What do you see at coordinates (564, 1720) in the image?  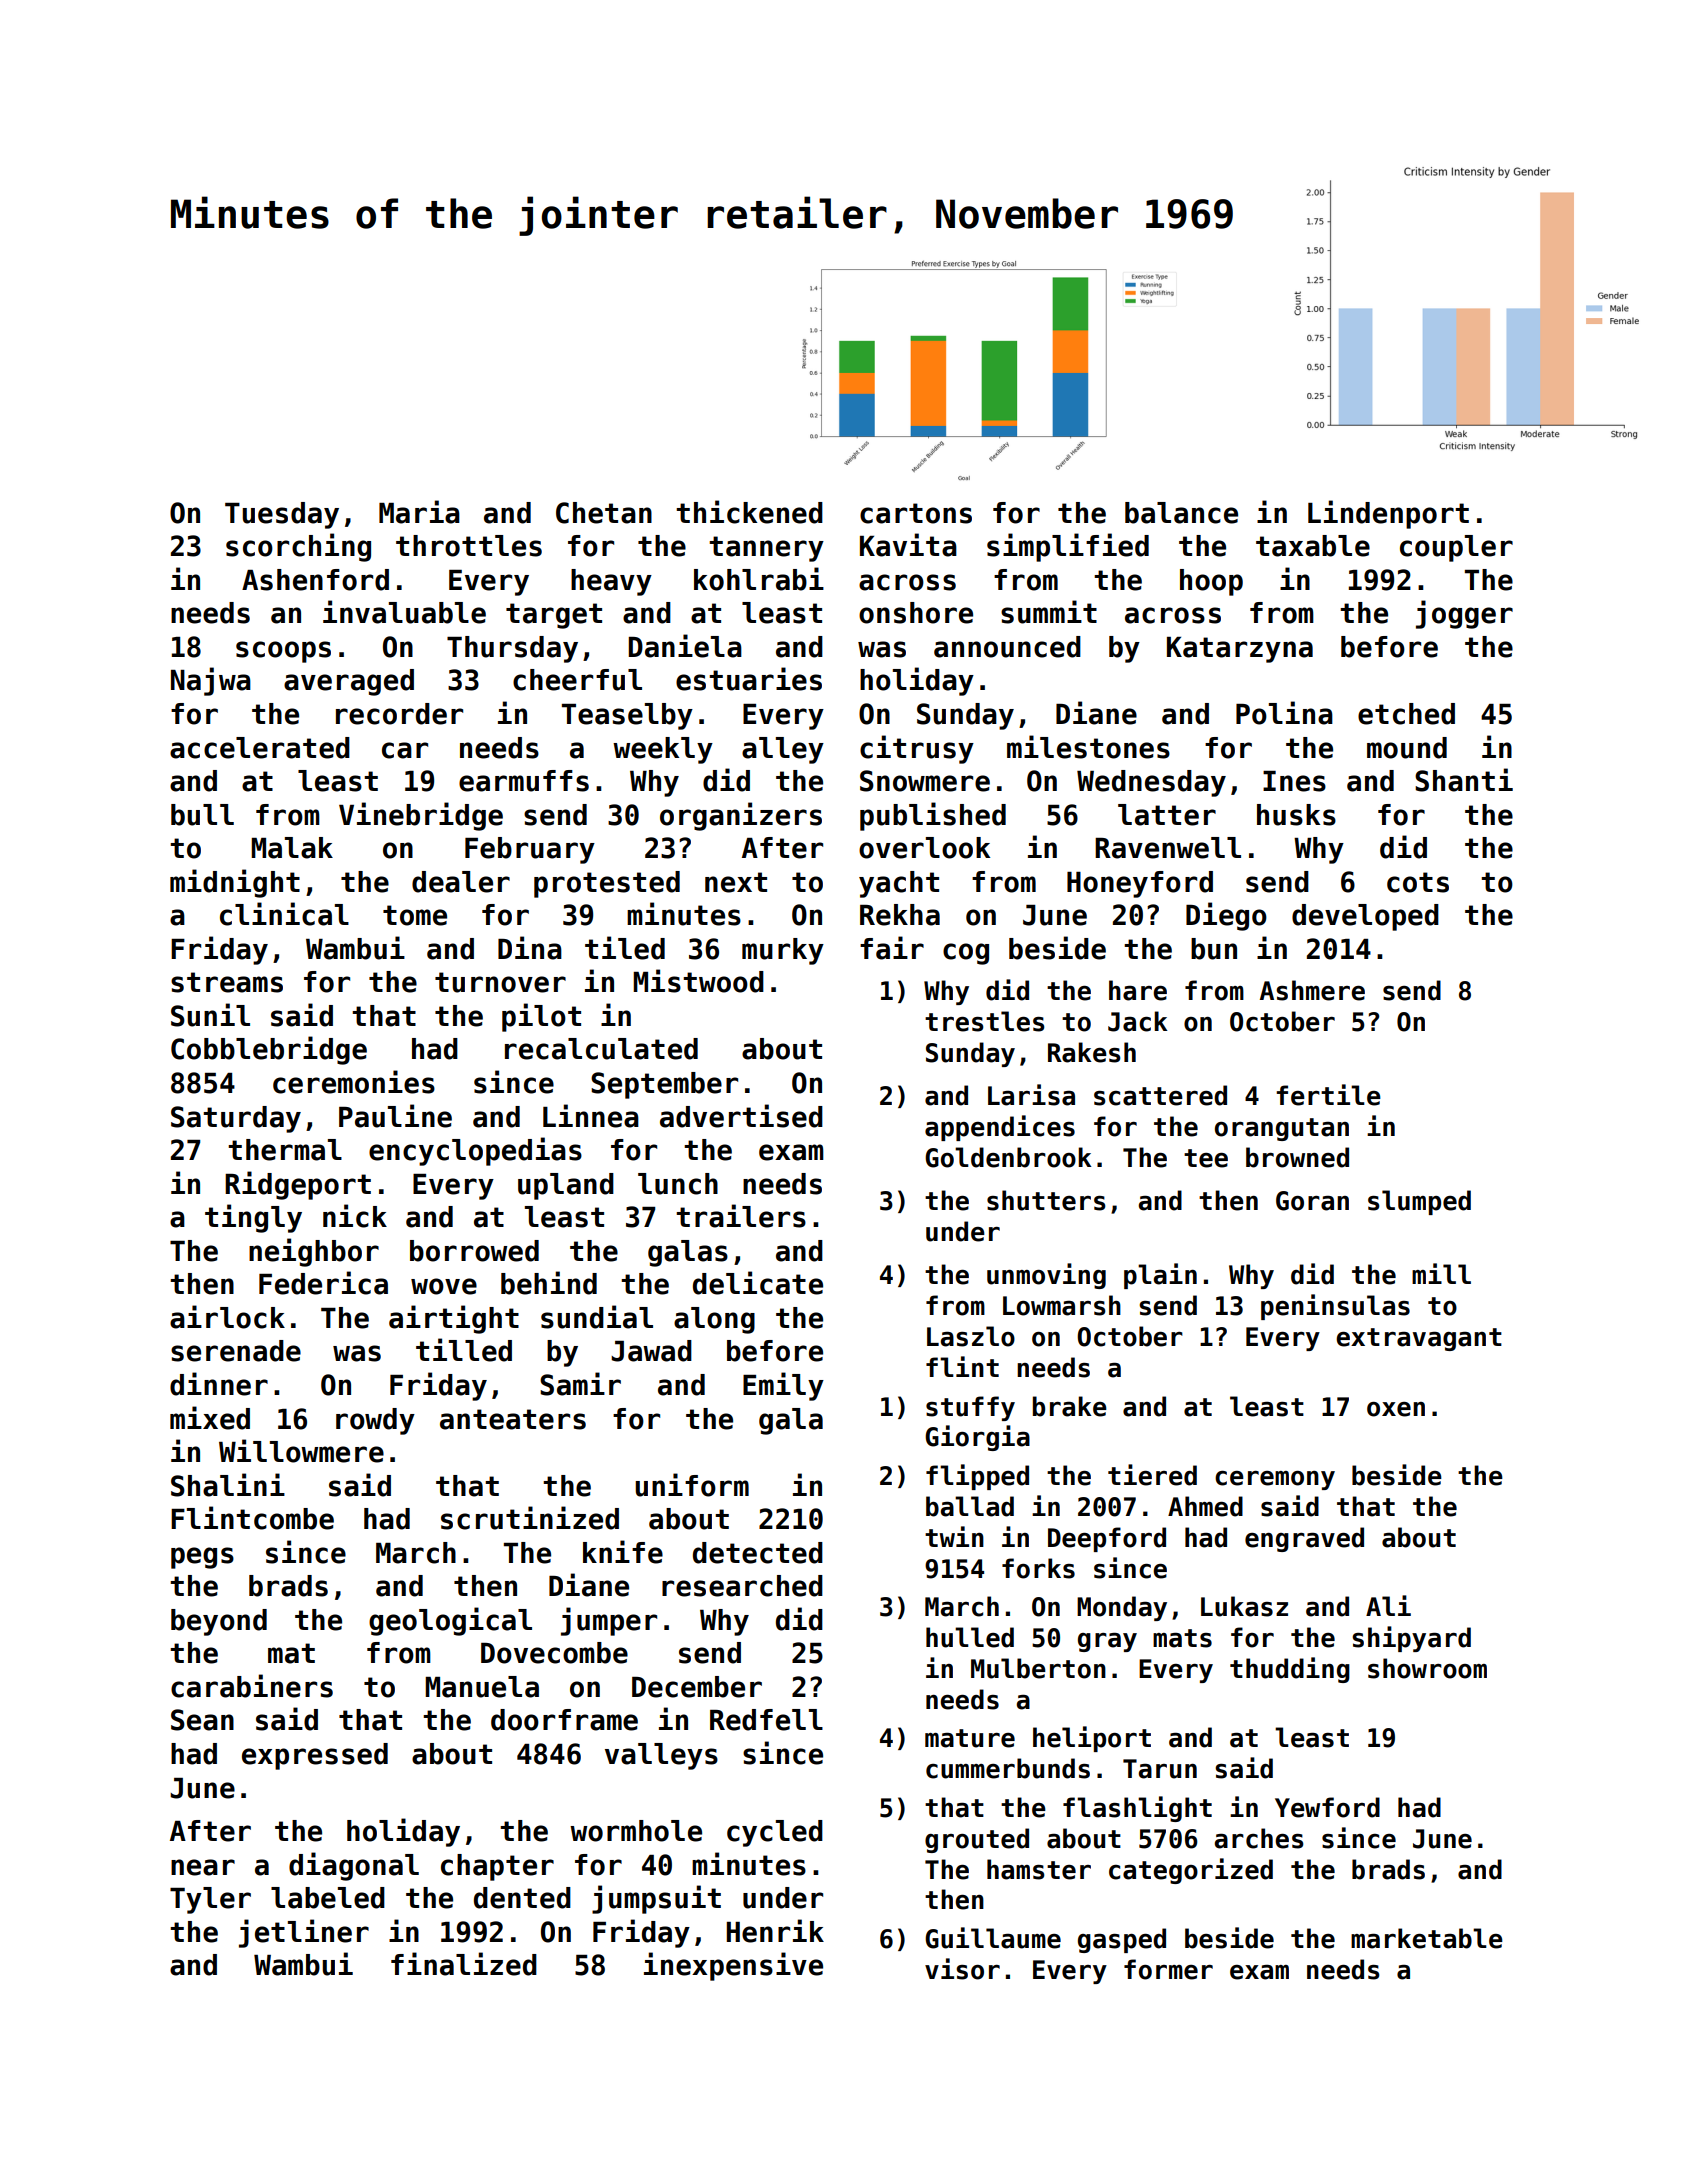 I see `doorframe` at bounding box center [564, 1720].
